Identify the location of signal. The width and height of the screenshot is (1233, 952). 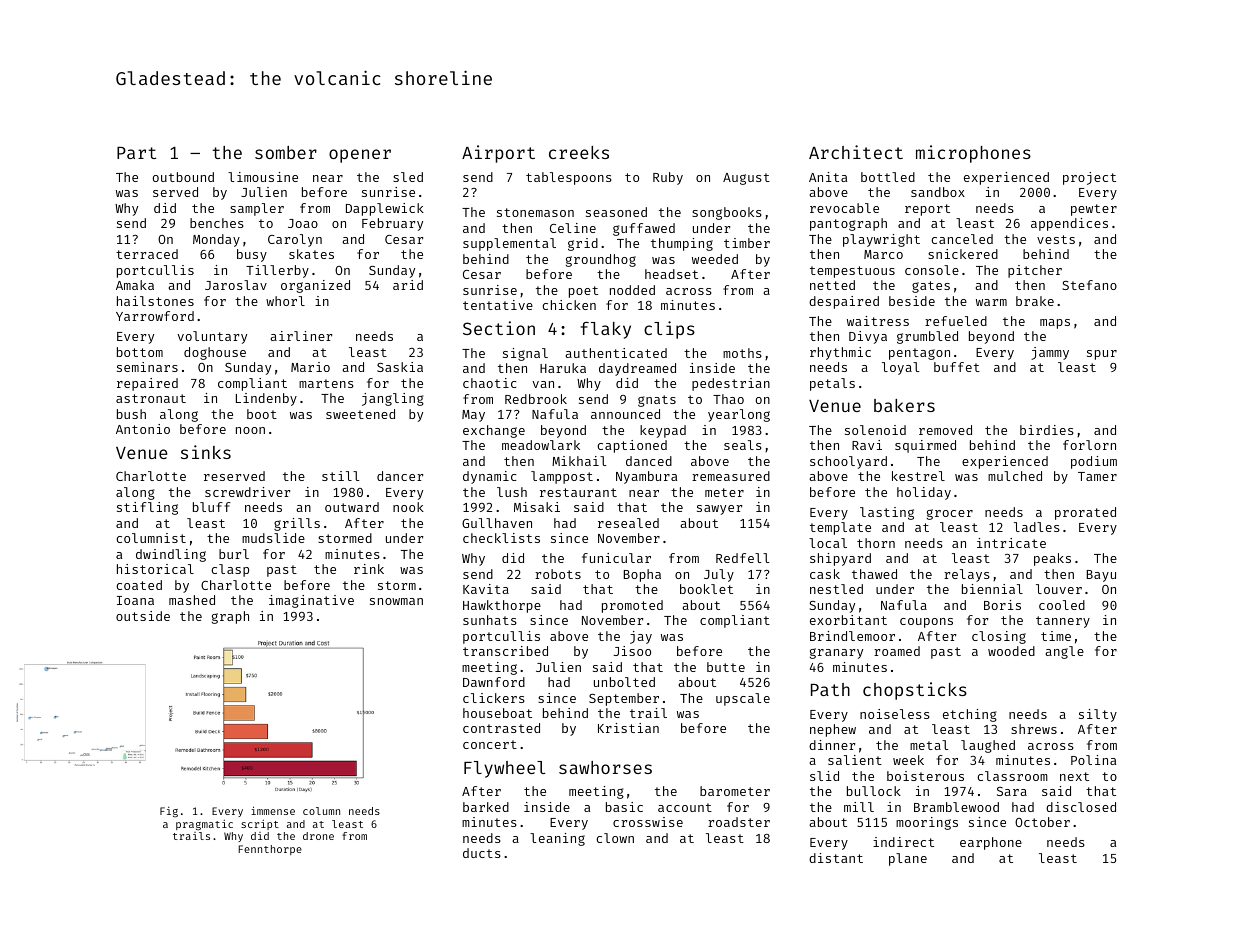
(525, 354).
